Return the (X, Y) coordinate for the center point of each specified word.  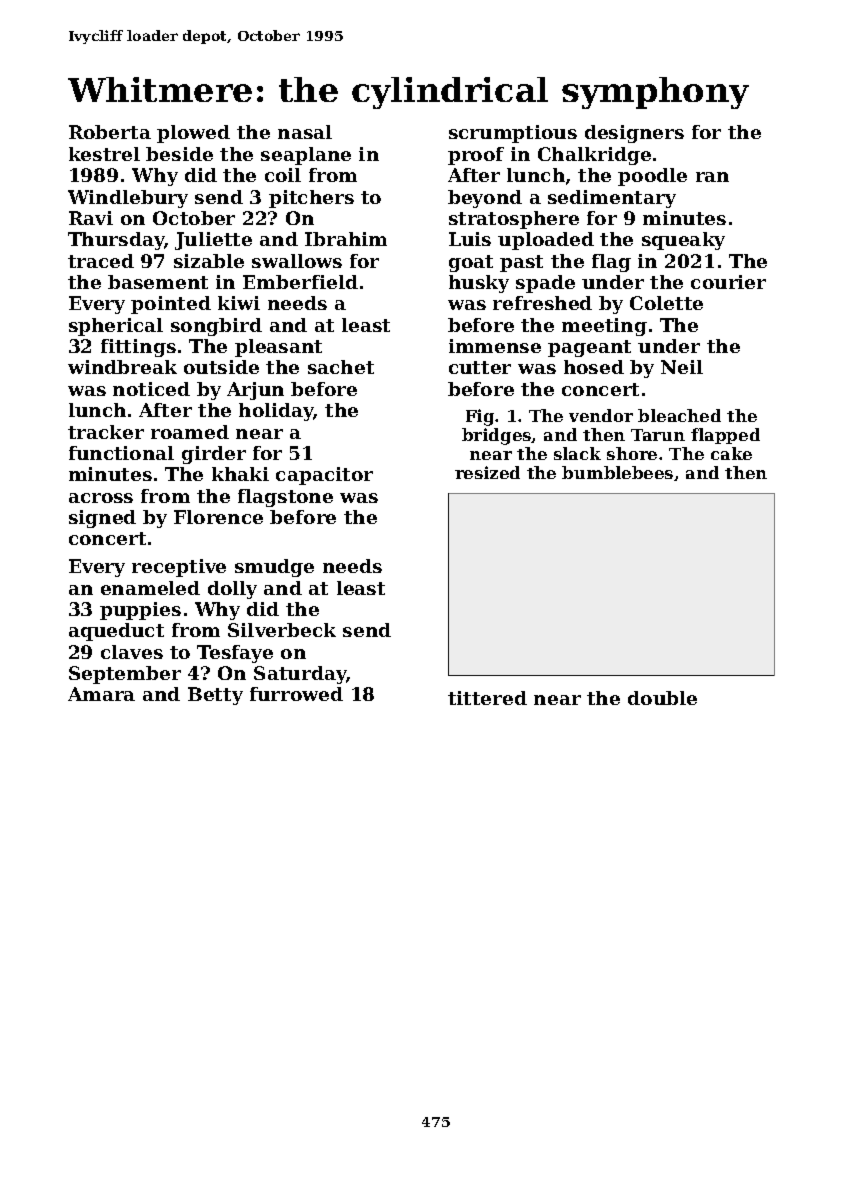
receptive (179, 568)
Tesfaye (235, 654)
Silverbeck (282, 630)
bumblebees (617, 472)
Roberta (110, 132)
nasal (305, 132)
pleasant (278, 348)
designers (634, 134)
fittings (138, 348)
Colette (666, 303)
